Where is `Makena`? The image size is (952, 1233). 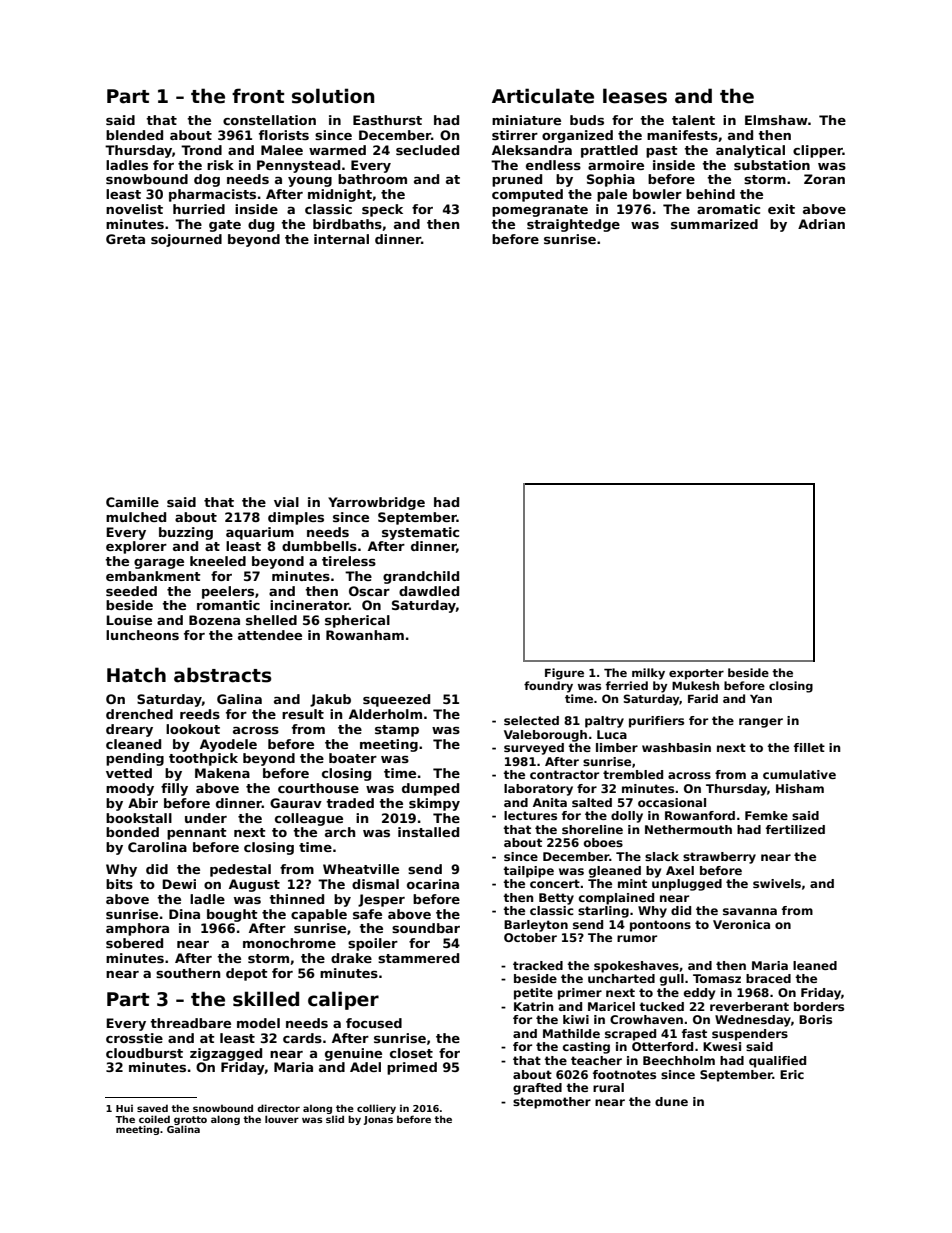 Makena is located at coordinates (222, 773).
